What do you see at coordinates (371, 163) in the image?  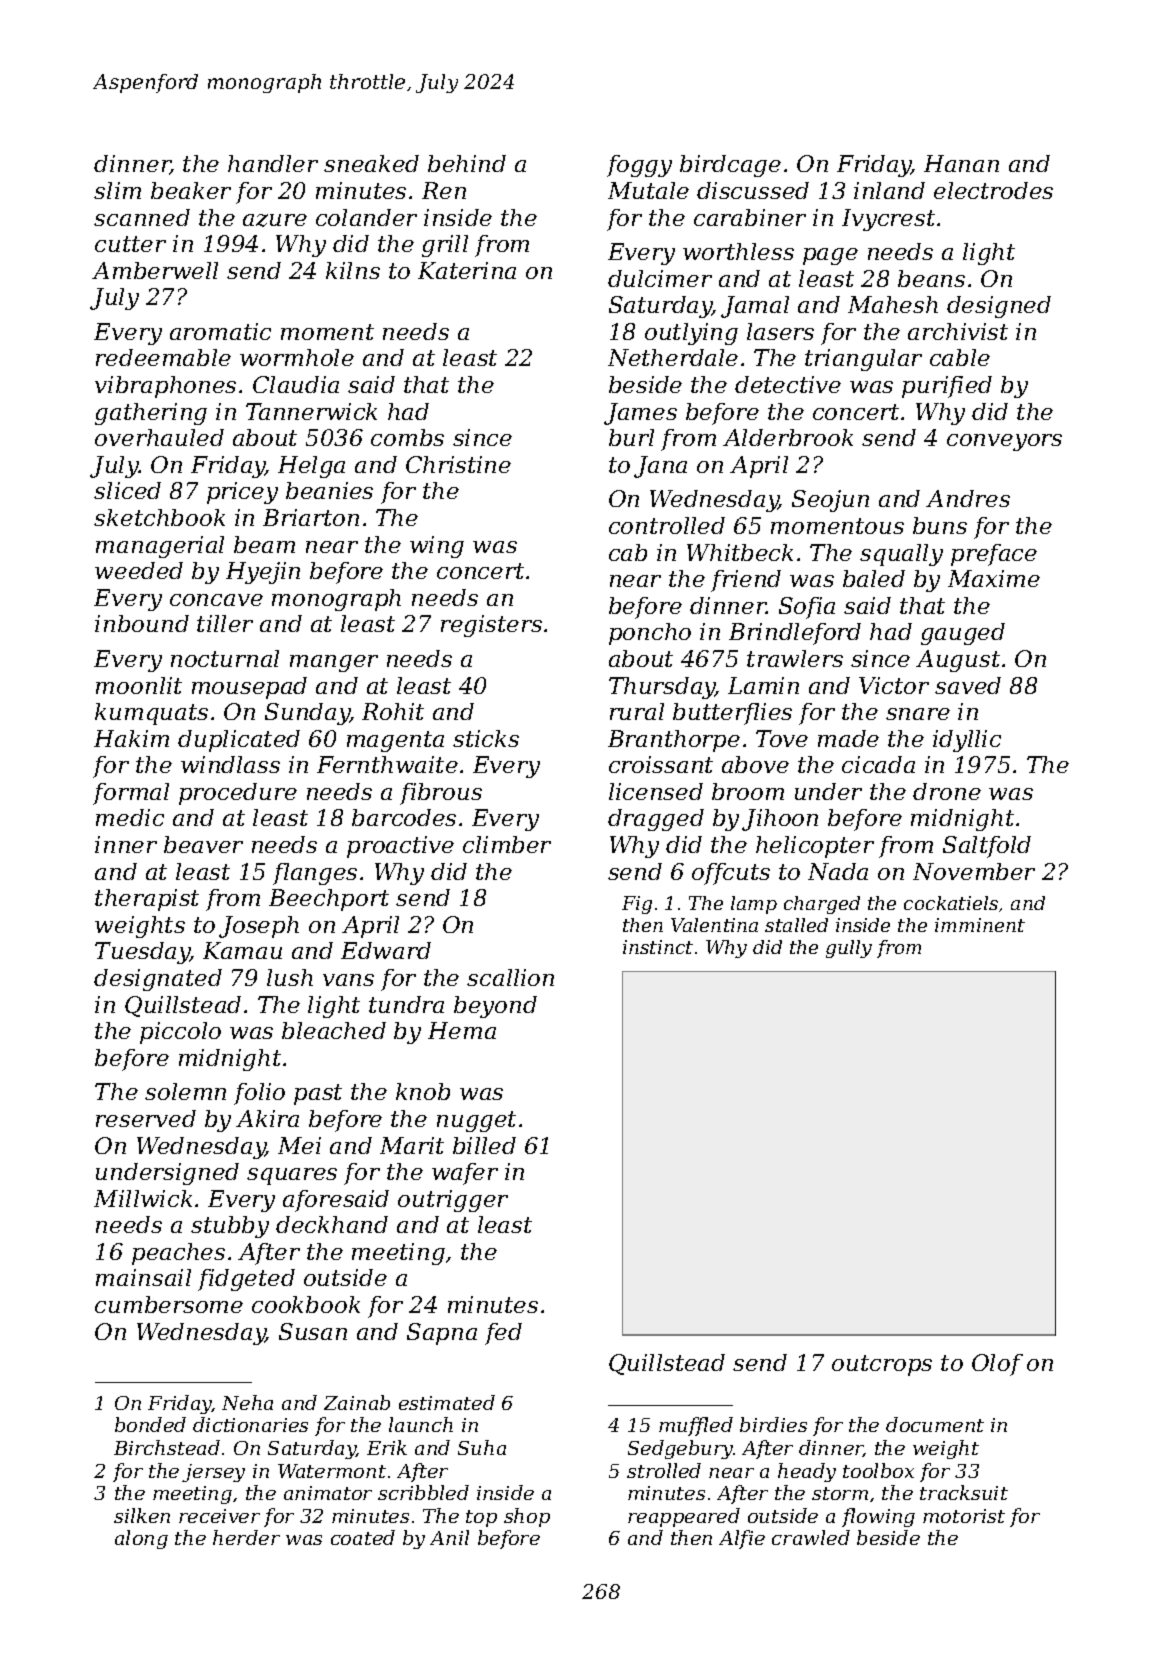 I see `sneaked` at bounding box center [371, 163].
